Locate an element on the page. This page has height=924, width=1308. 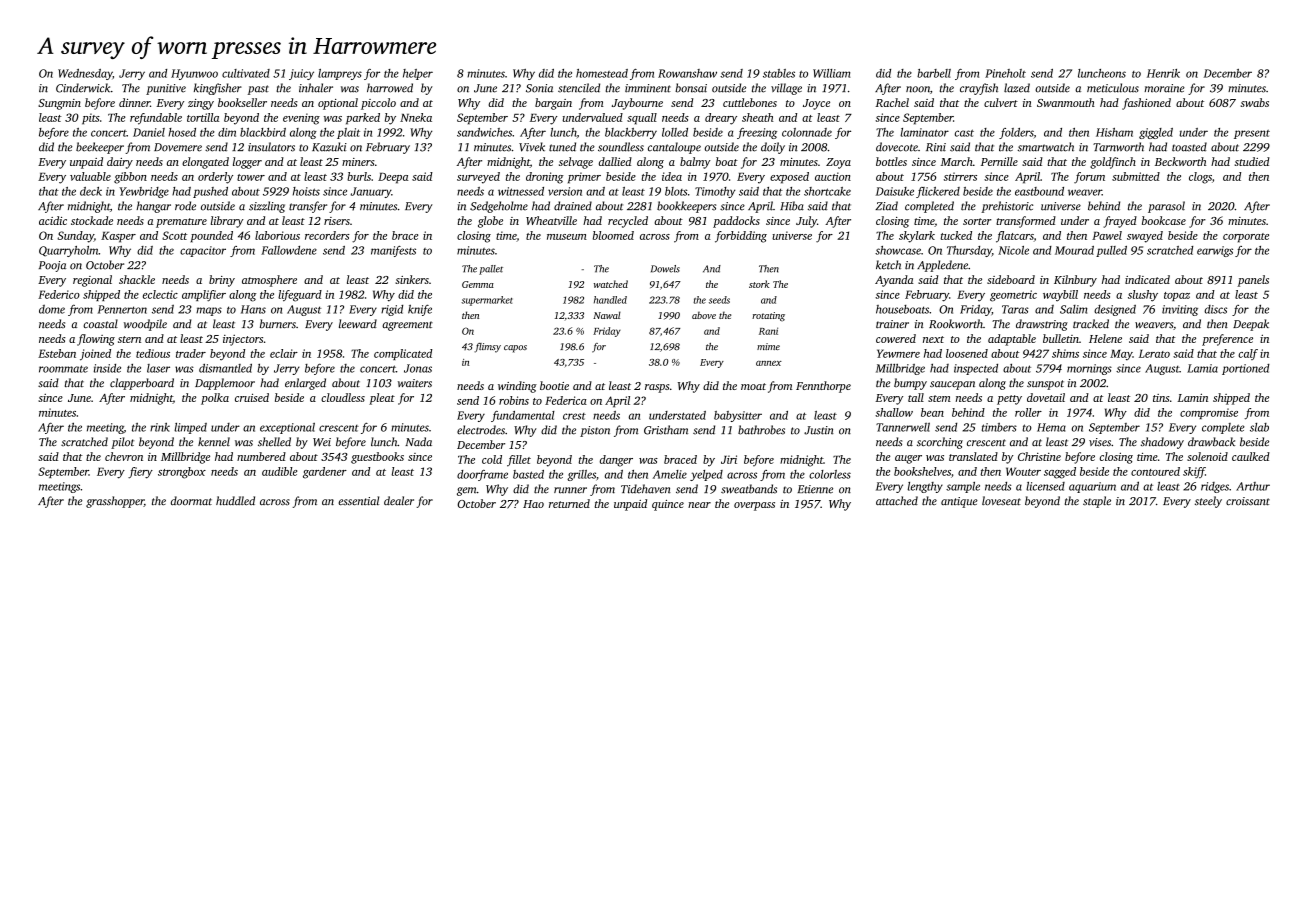
forum is located at coordinates (1089, 178).
